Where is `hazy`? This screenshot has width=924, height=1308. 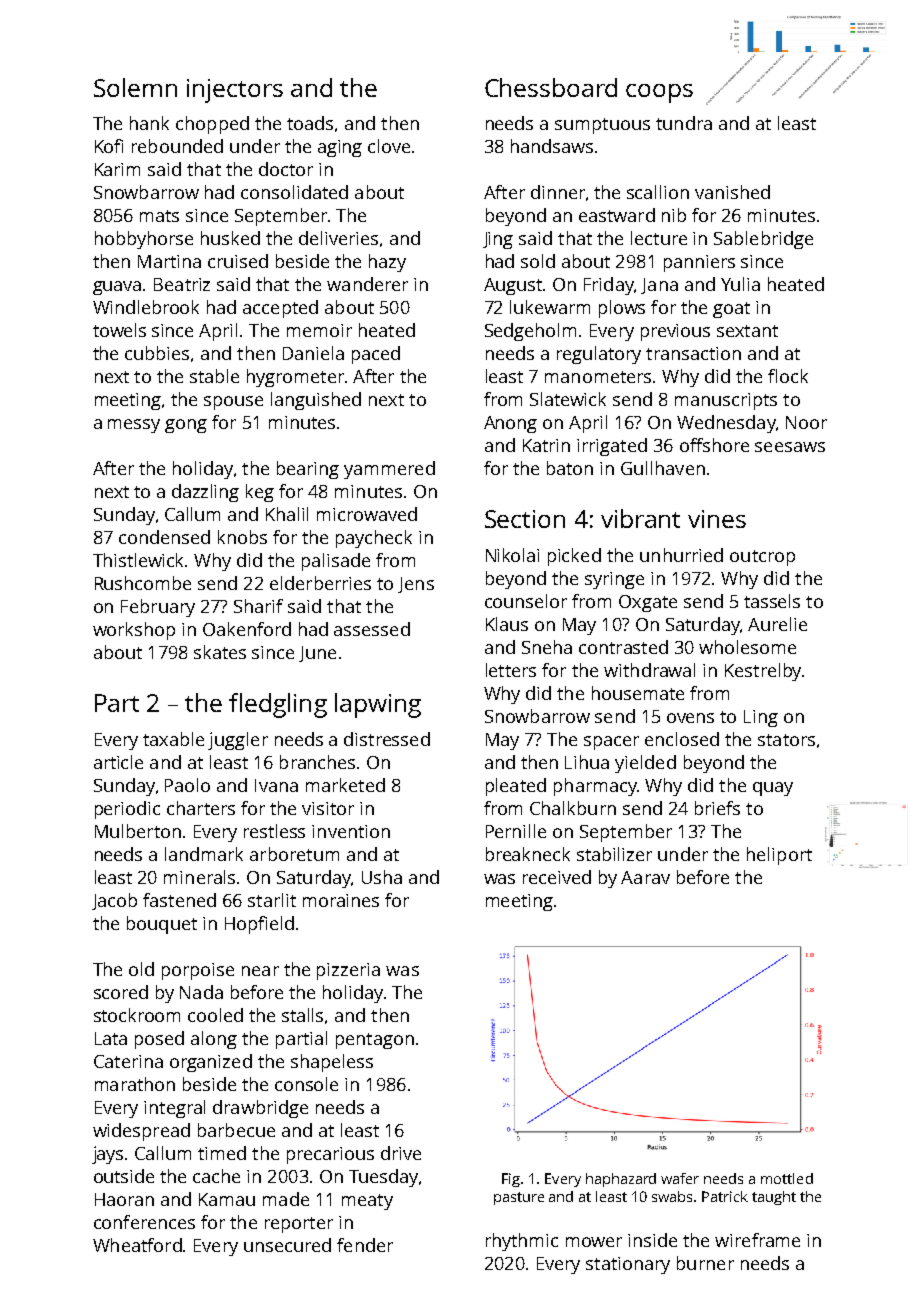 hazy is located at coordinates (387, 263).
